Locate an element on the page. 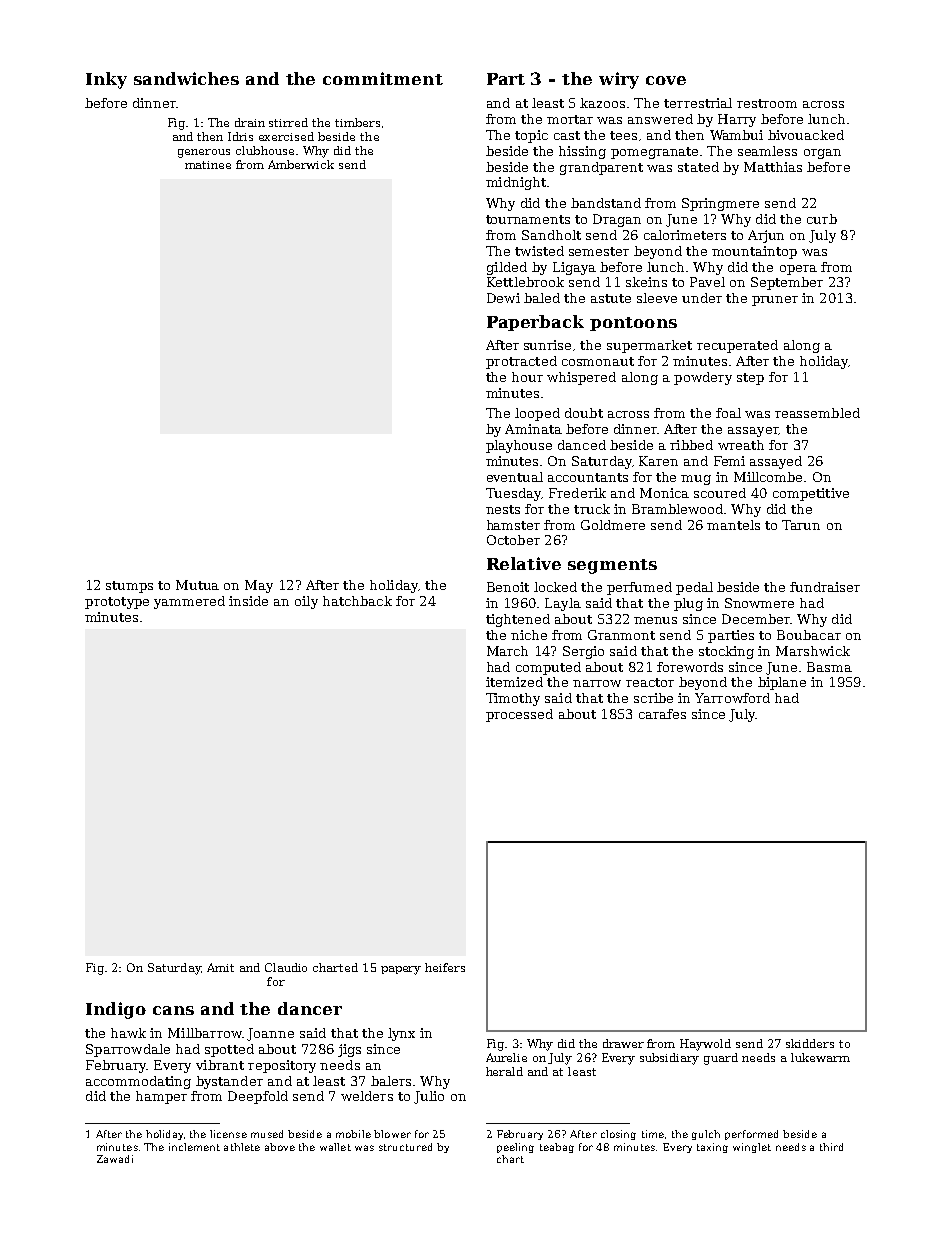  processed is located at coordinates (519, 715).
